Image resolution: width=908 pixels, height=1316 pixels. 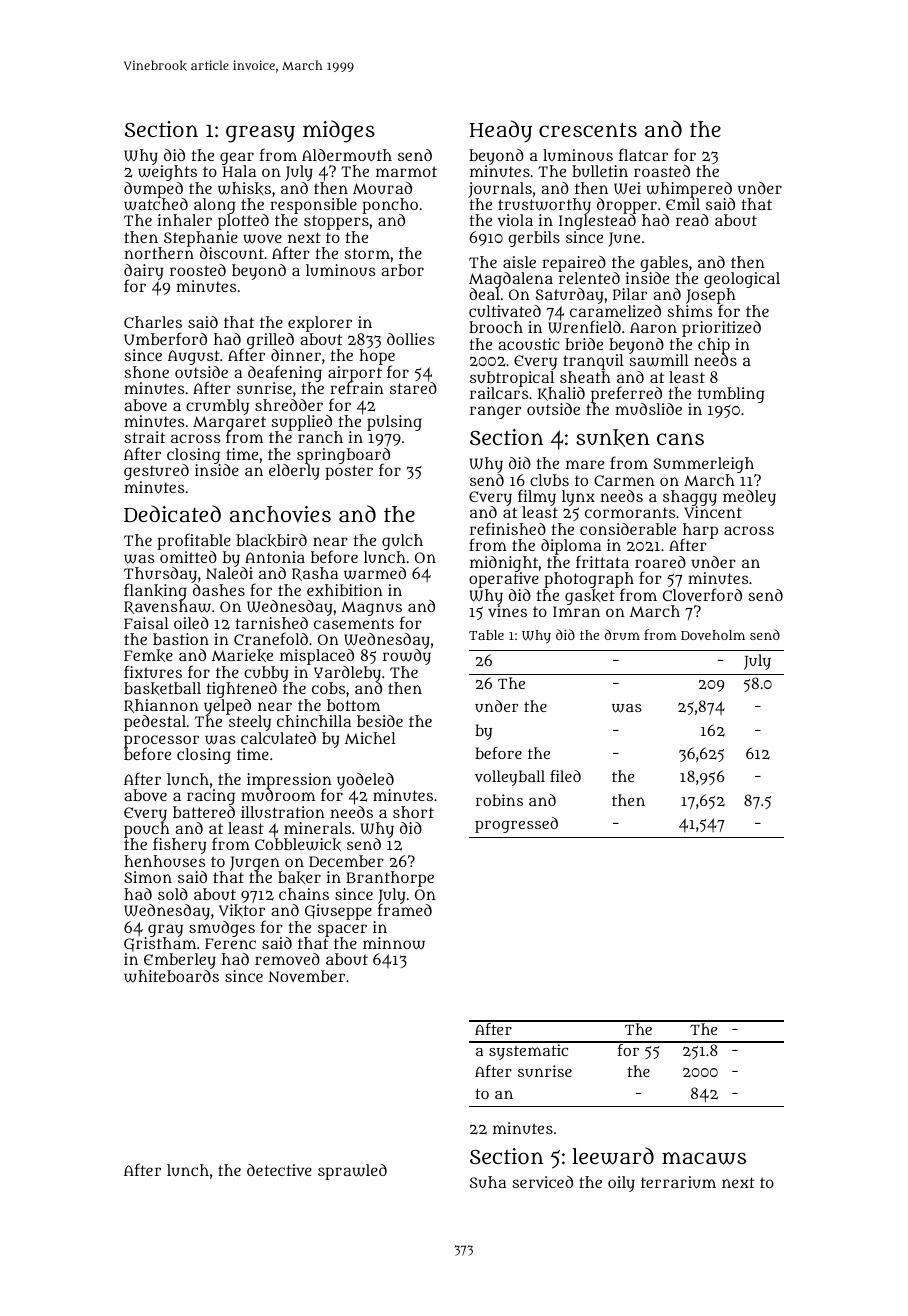 I want to click on weights, so click(x=167, y=173).
